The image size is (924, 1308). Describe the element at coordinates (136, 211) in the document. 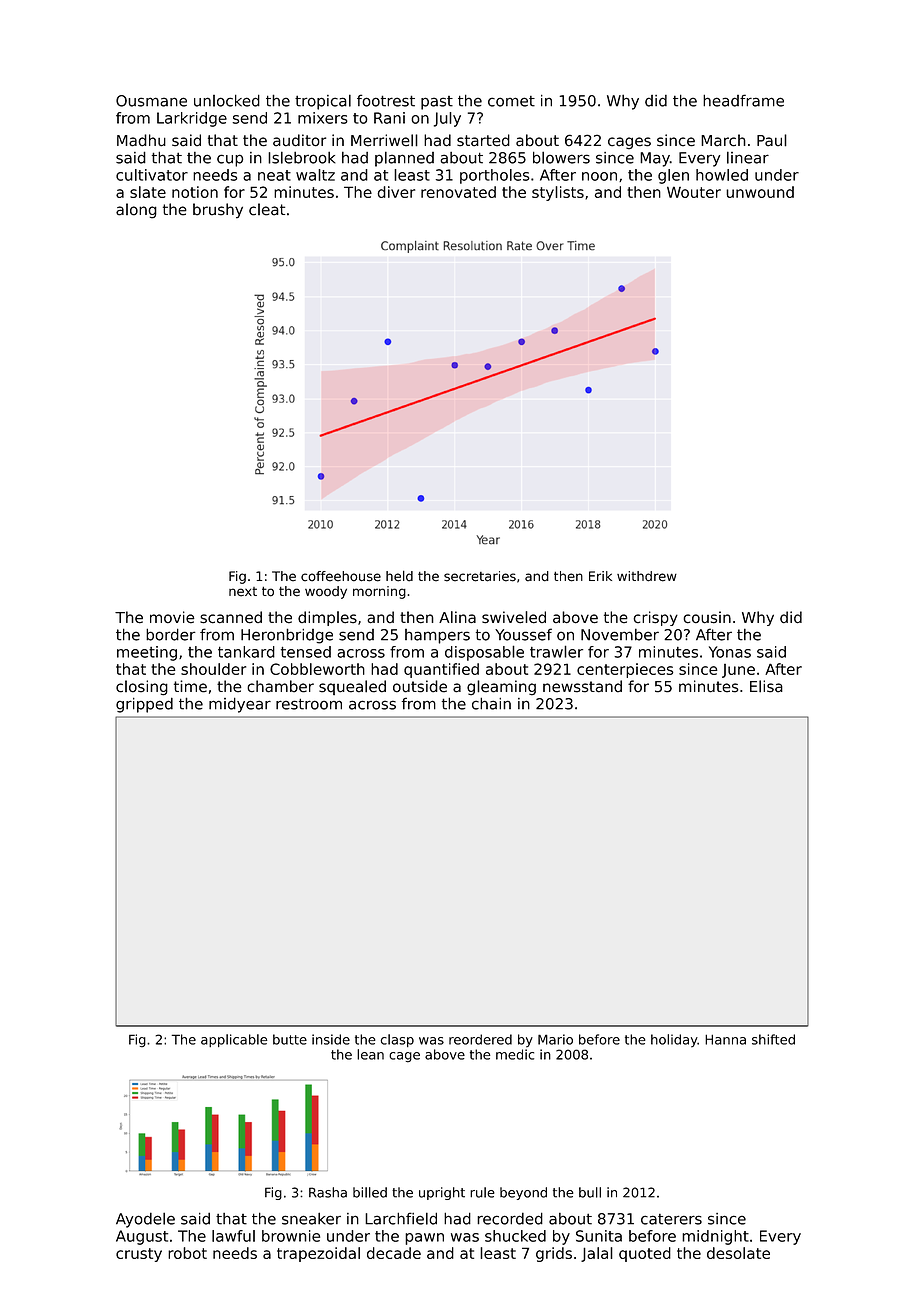

I see `along` at that location.
